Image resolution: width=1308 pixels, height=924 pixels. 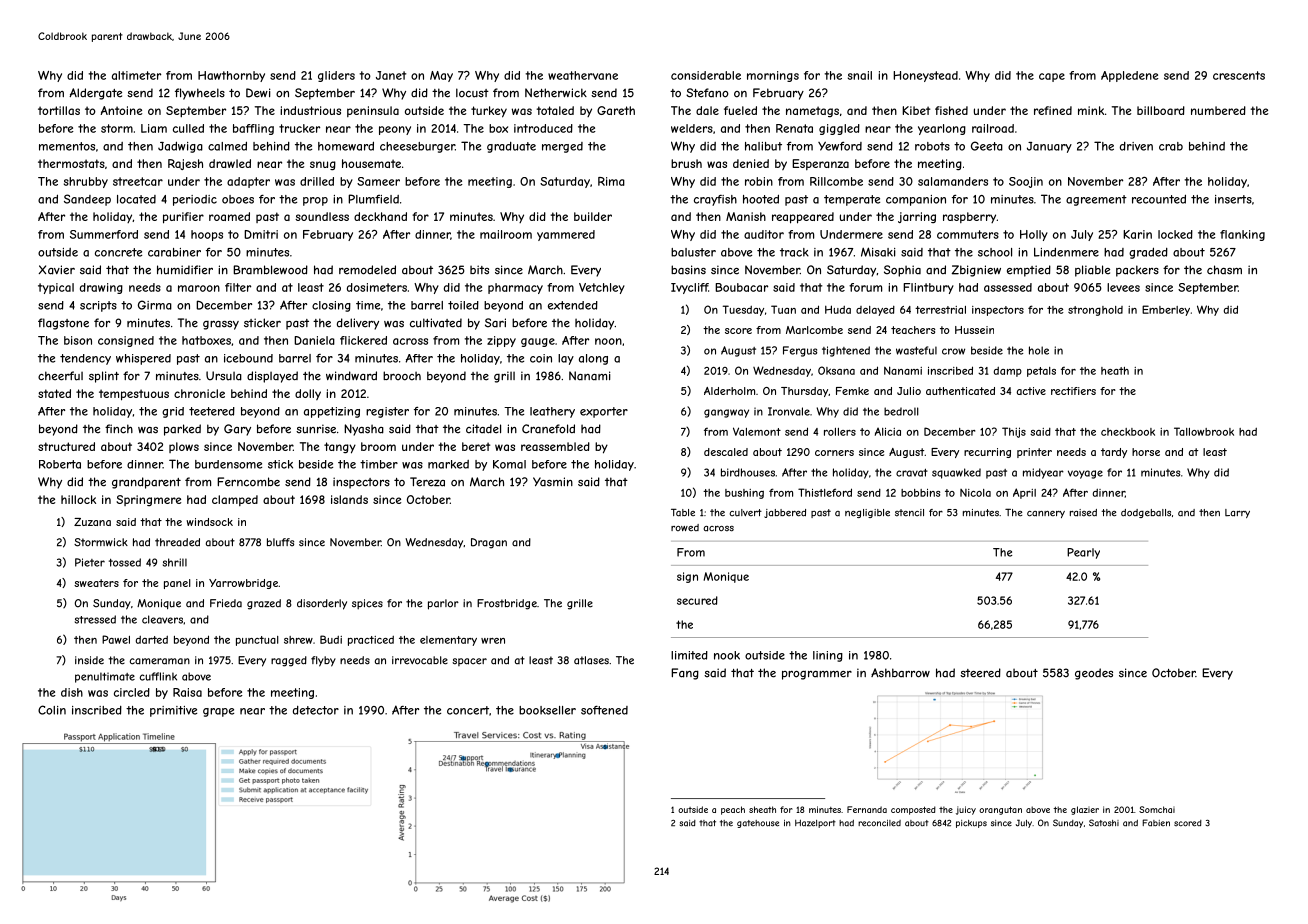 What do you see at coordinates (148, 500) in the page?
I see `Springmere` at bounding box center [148, 500].
